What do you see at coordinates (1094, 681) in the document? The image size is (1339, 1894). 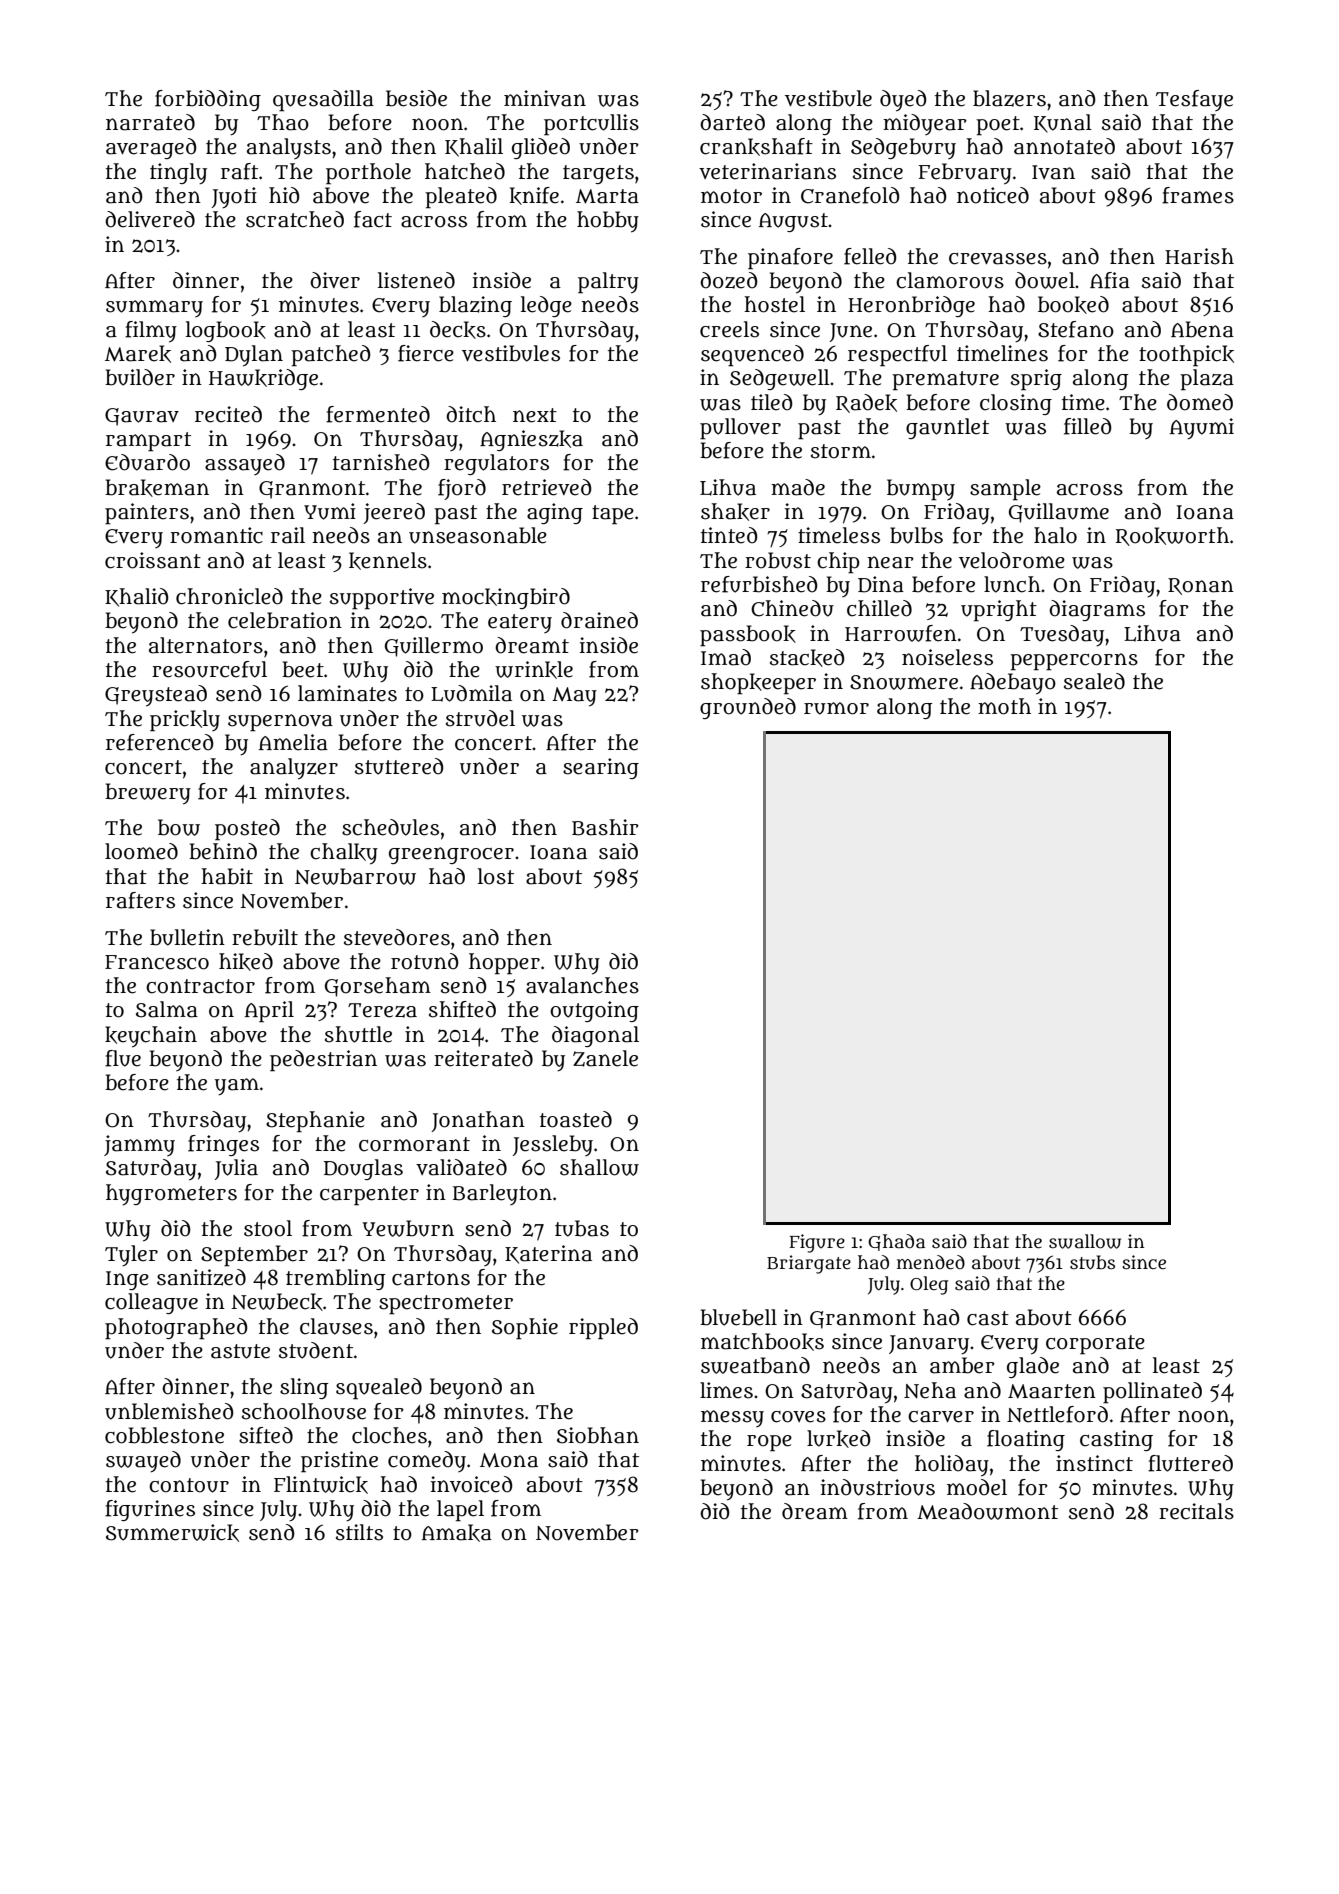 I see `sealed` at bounding box center [1094, 681].
